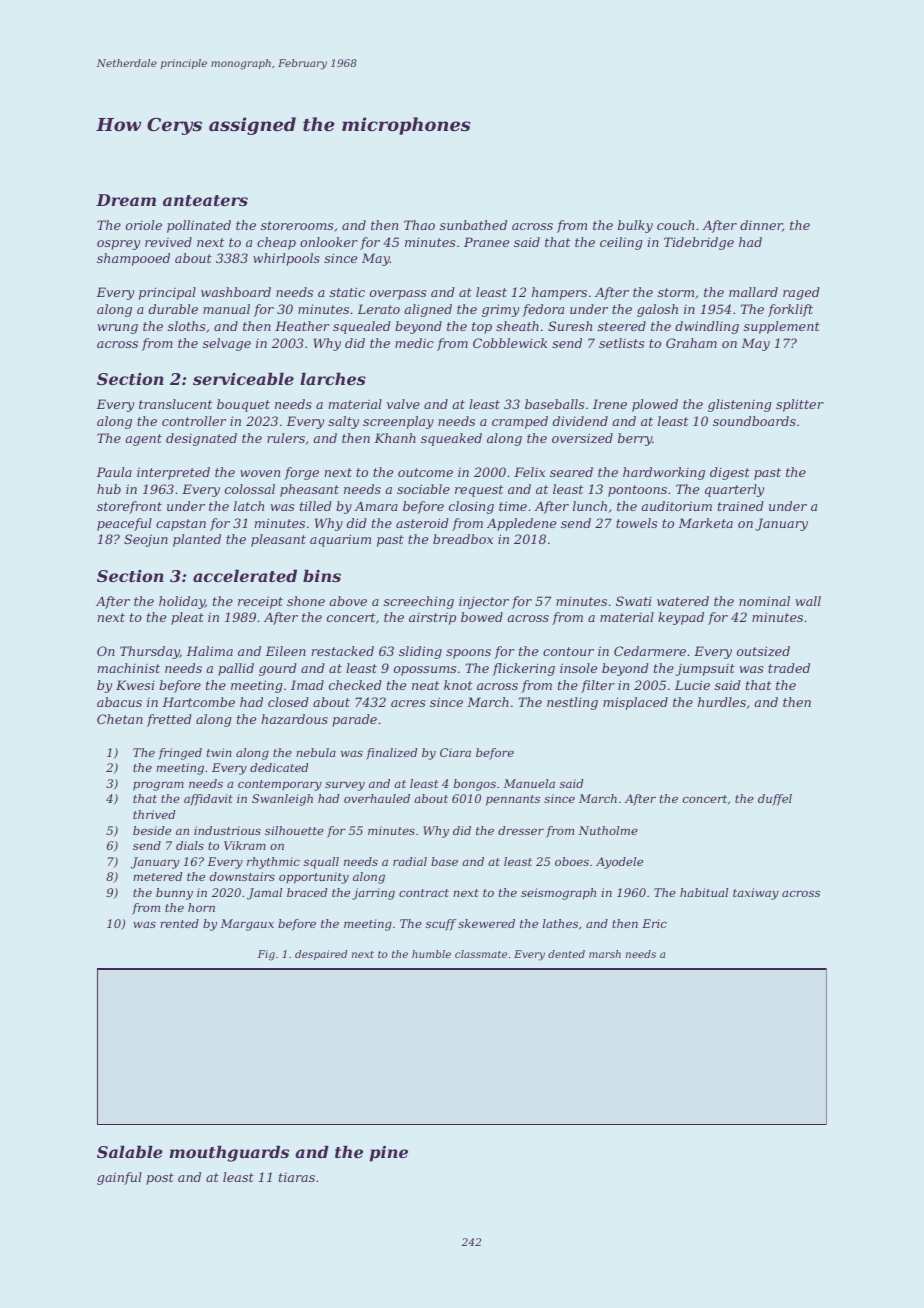 Image resolution: width=924 pixels, height=1308 pixels. What do you see at coordinates (201, 907) in the screenshot?
I see `horn` at bounding box center [201, 907].
